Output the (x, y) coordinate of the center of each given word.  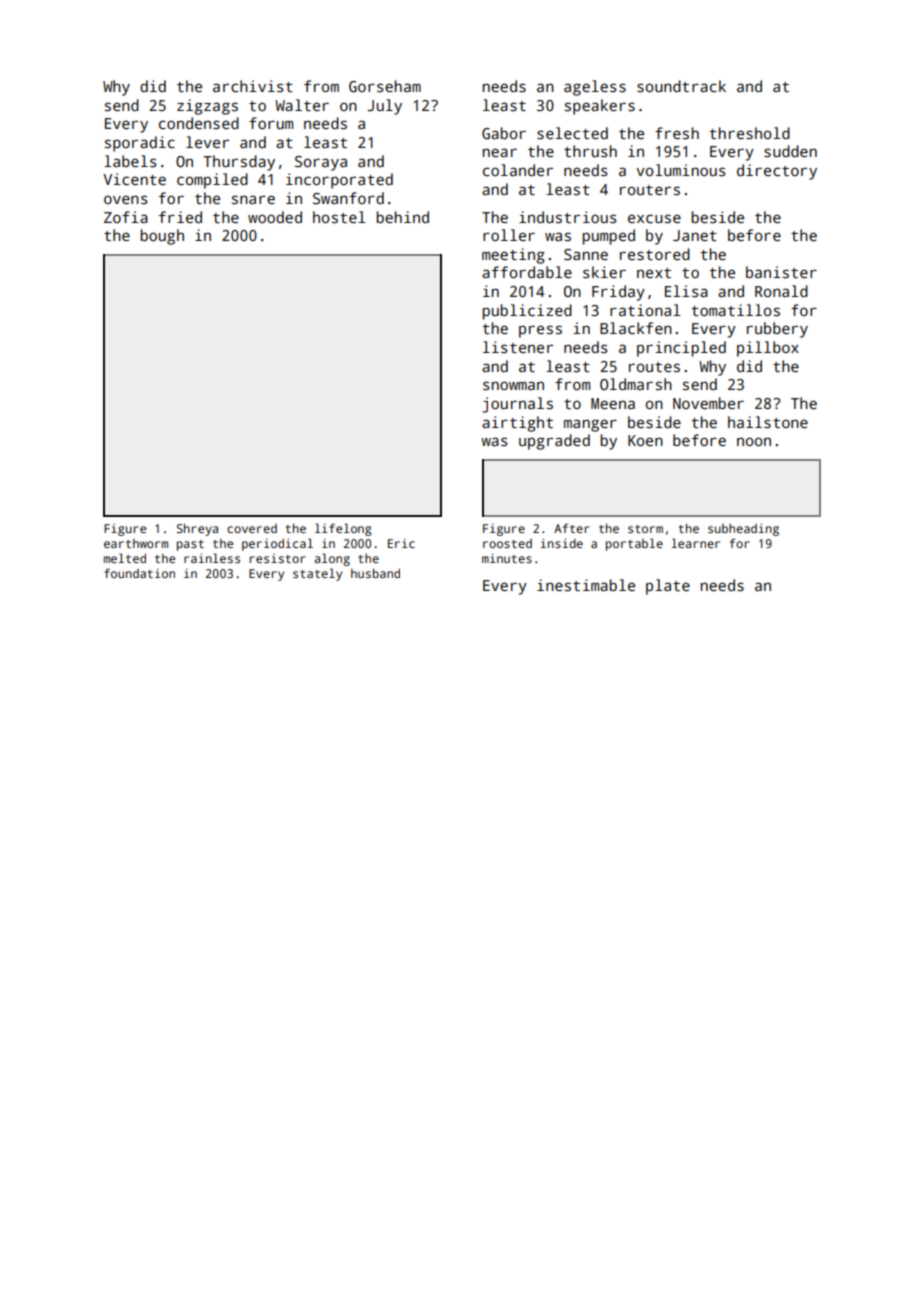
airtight (517, 424)
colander (518, 170)
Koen (645, 440)
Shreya (197, 529)
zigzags (207, 107)
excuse (654, 219)
